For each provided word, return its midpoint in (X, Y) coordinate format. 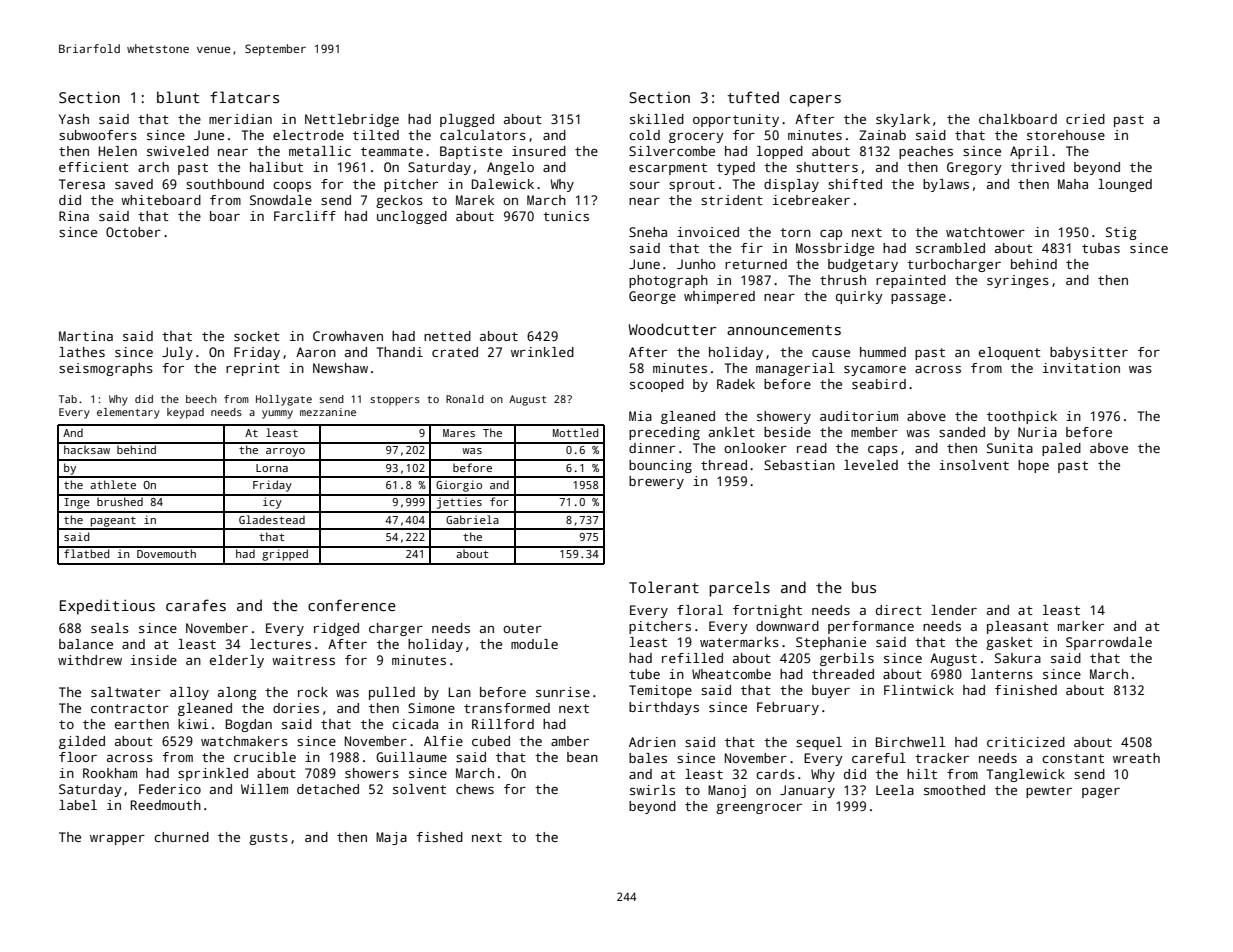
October (133, 232)
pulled (392, 693)
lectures (280, 644)
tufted (753, 97)
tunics (566, 216)
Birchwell (910, 742)
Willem (264, 789)
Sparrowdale (1109, 643)
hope (1033, 466)
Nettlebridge (352, 120)
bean (582, 757)
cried (1085, 119)
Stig (1121, 233)
